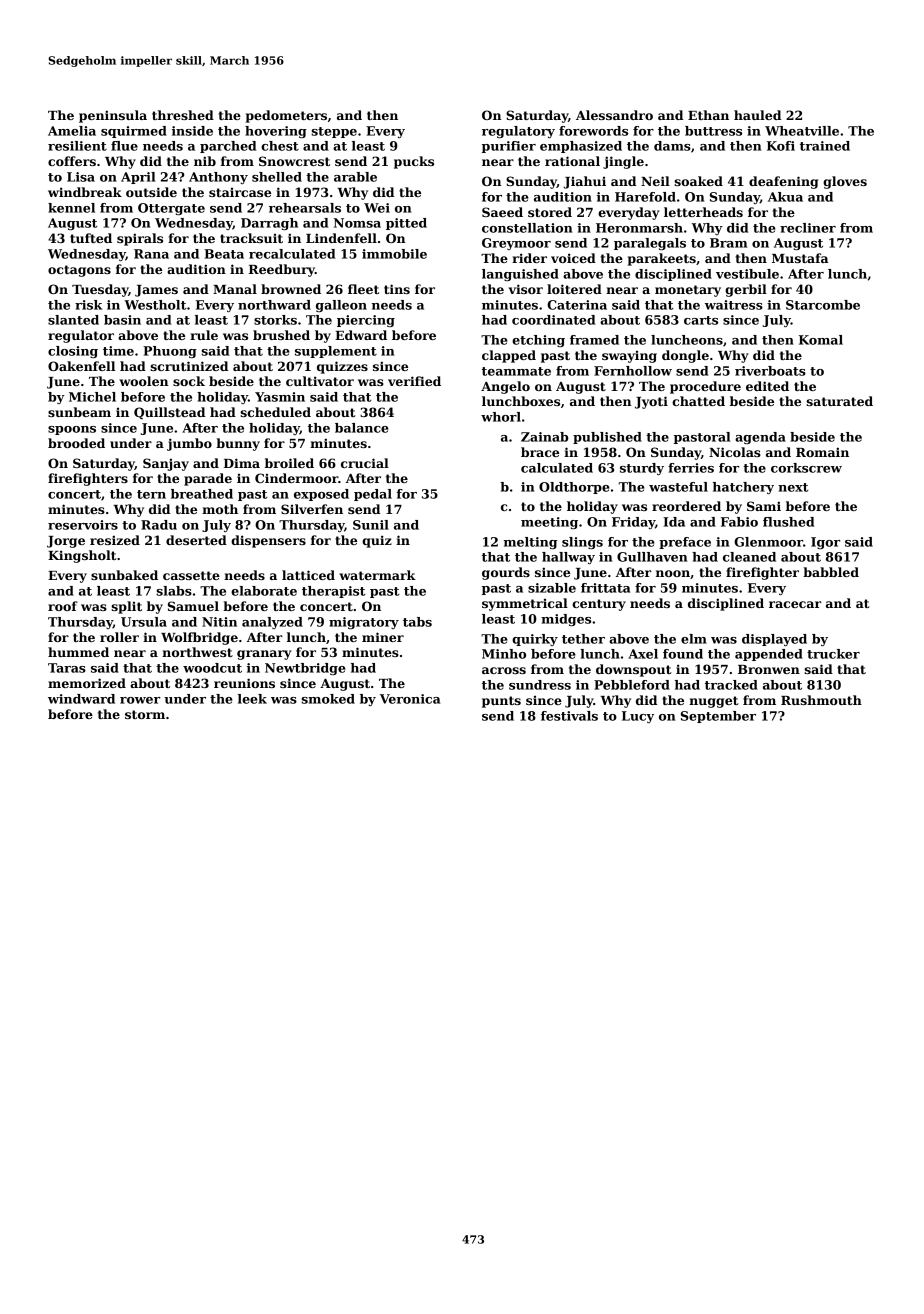 The height and width of the image is (1314, 924). What do you see at coordinates (629, 357) in the image?
I see `swaying` at bounding box center [629, 357].
